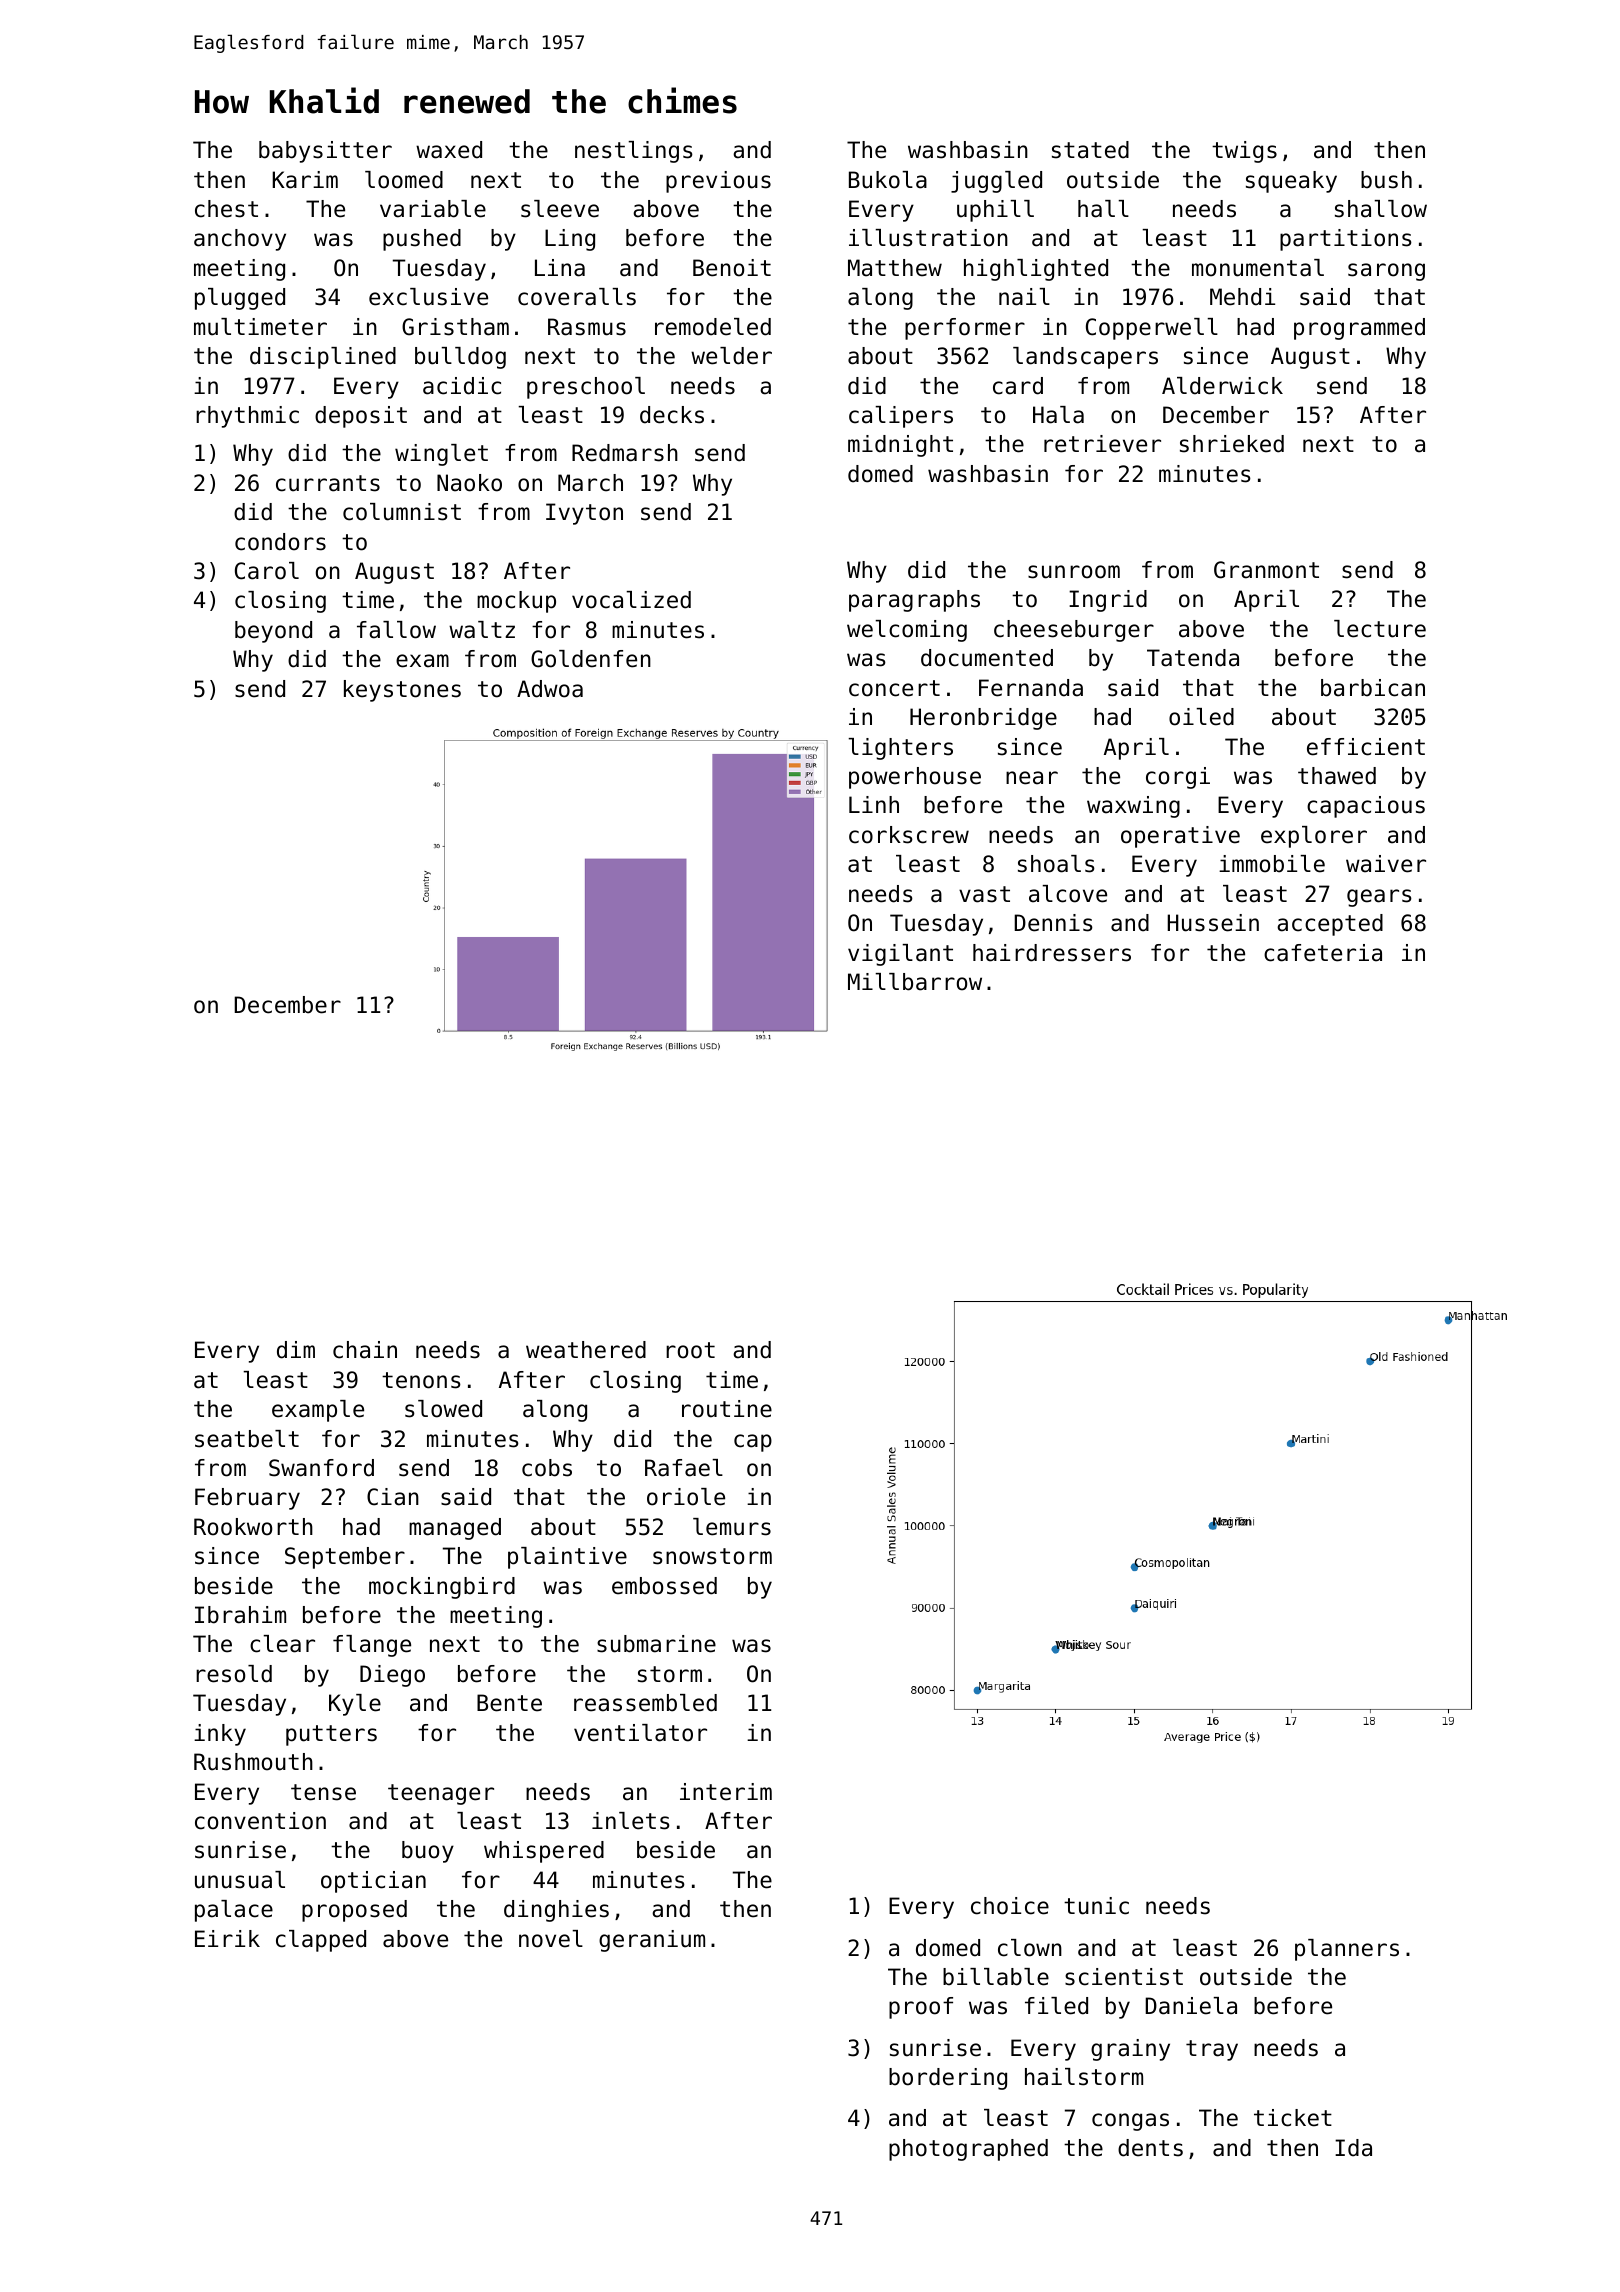  Describe the element at coordinates (240, 1615) in the screenshot. I see `Ibrahim` at that location.
